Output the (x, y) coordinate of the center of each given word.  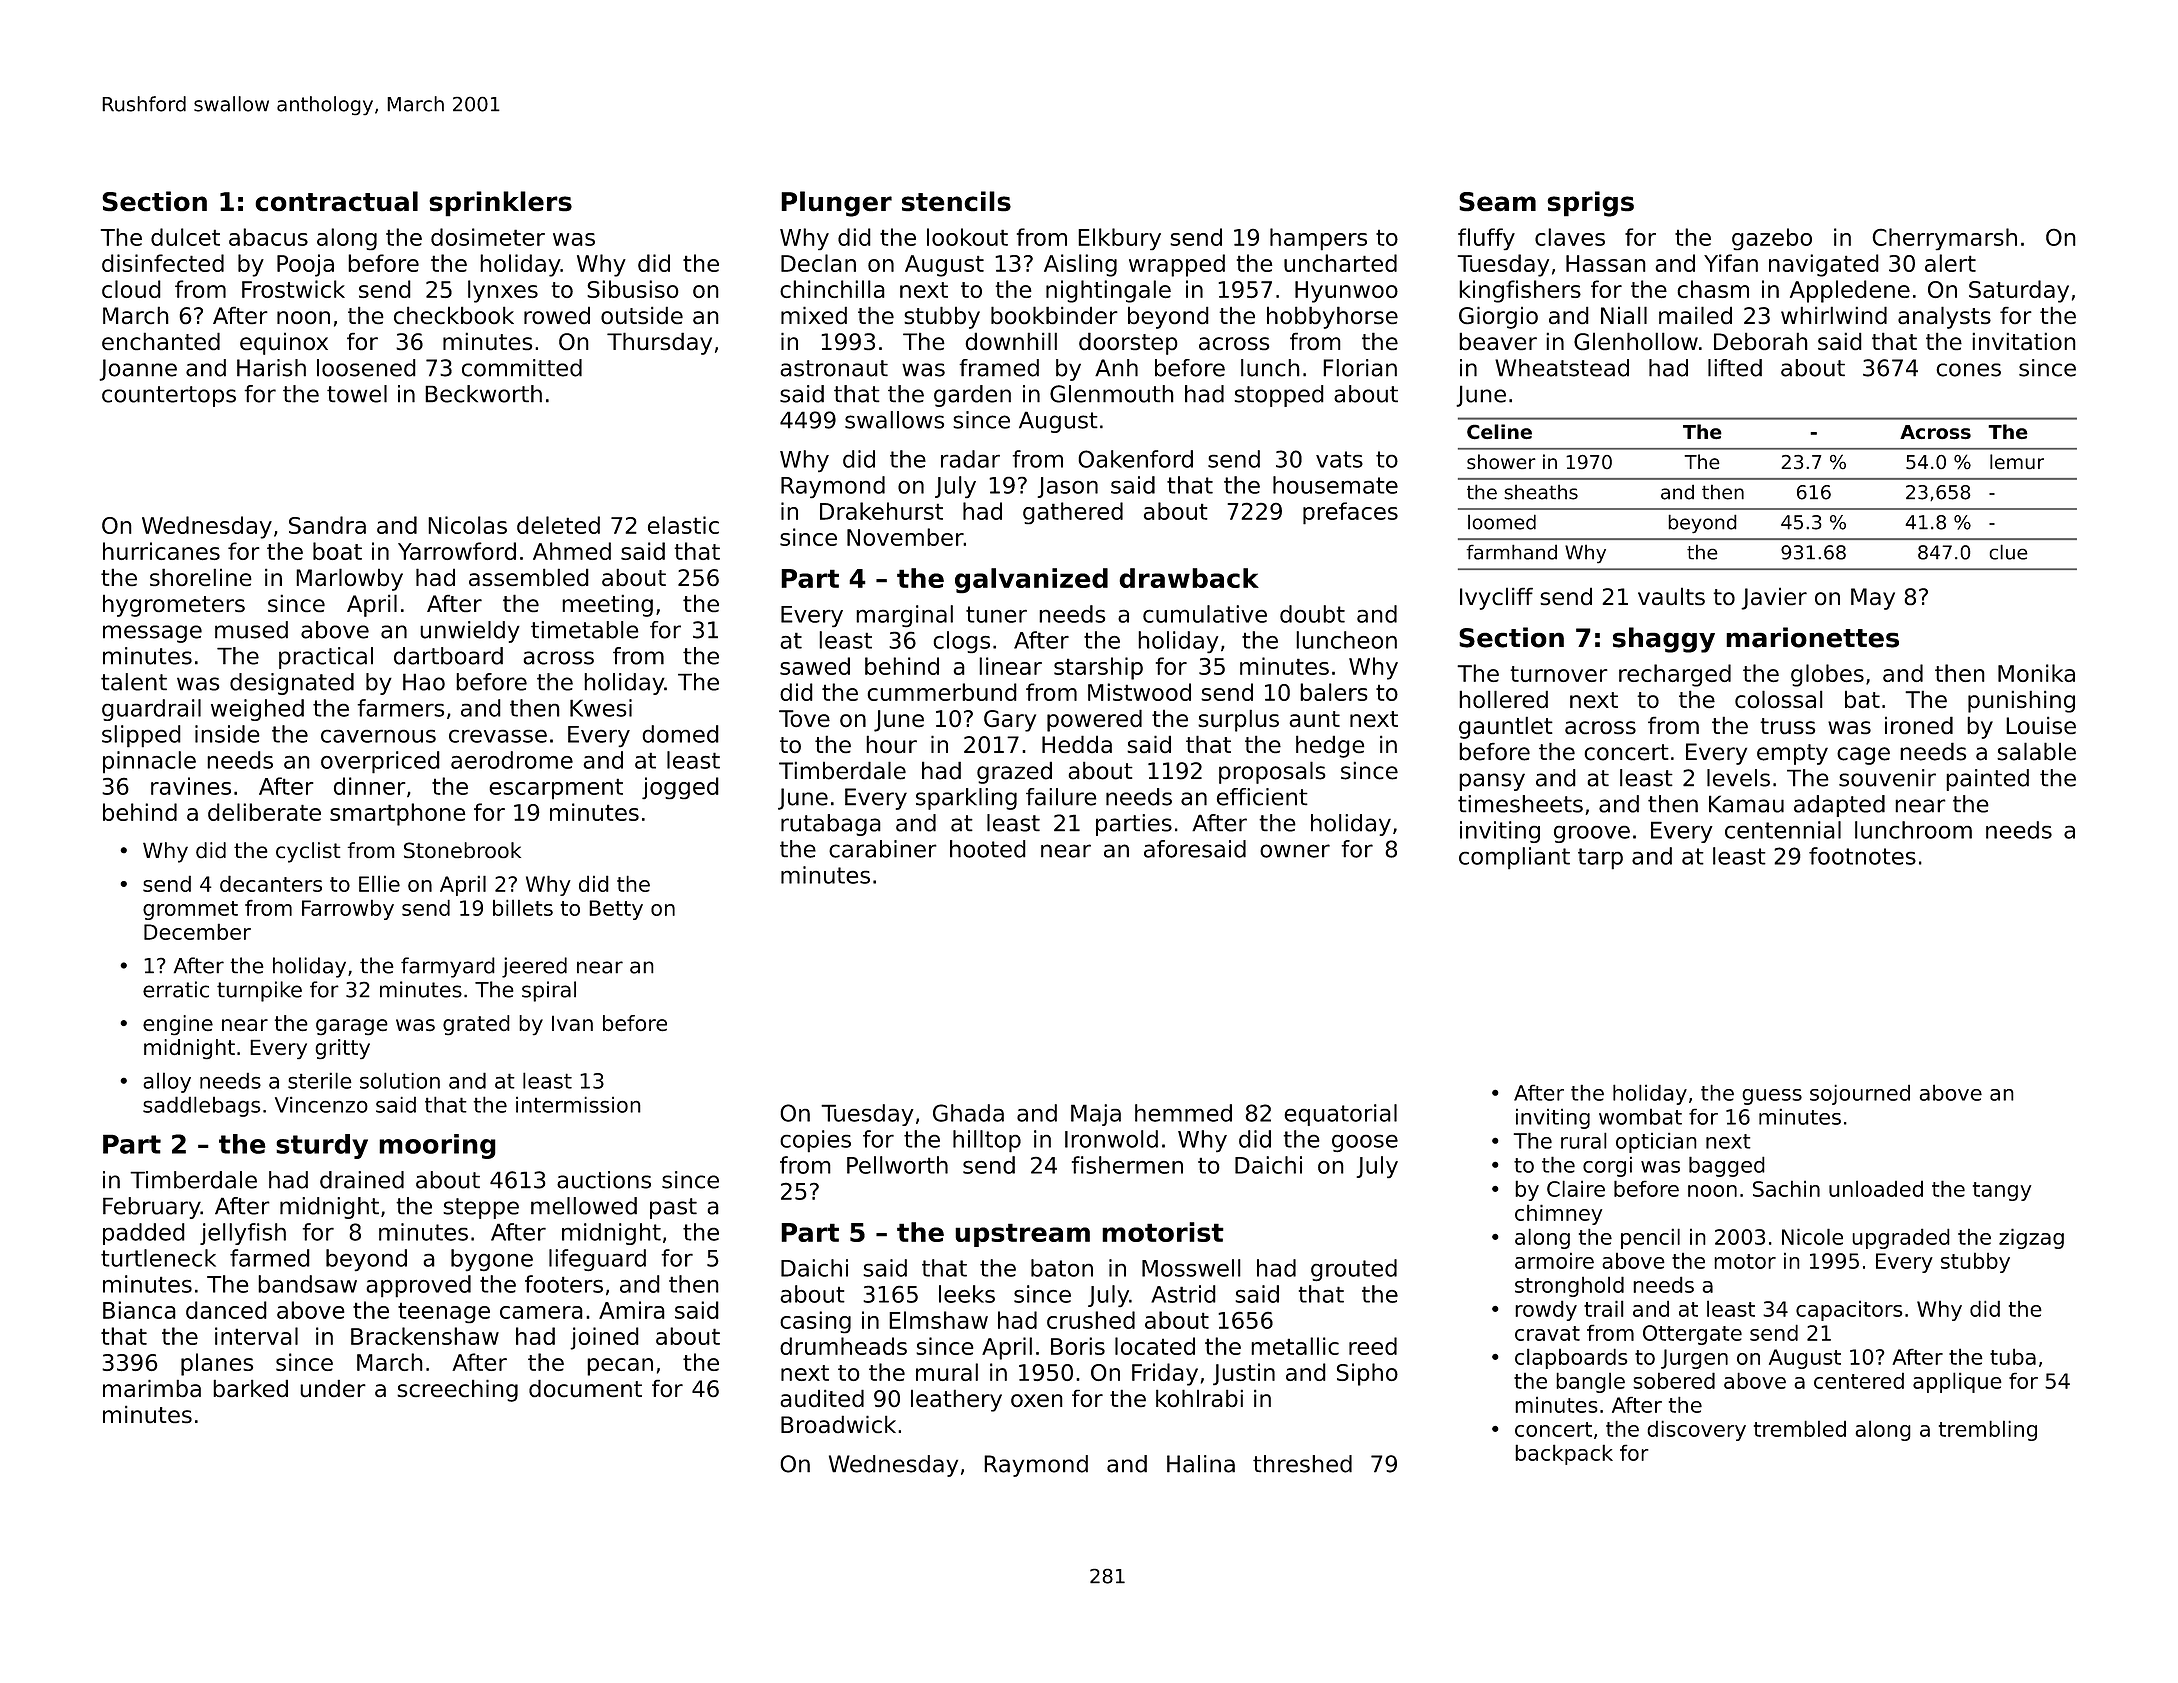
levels (1738, 778)
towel (357, 394)
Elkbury (1119, 239)
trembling (1988, 1430)
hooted (988, 849)
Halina (1201, 1464)
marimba (152, 1388)
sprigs (1591, 204)
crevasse (498, 736)
